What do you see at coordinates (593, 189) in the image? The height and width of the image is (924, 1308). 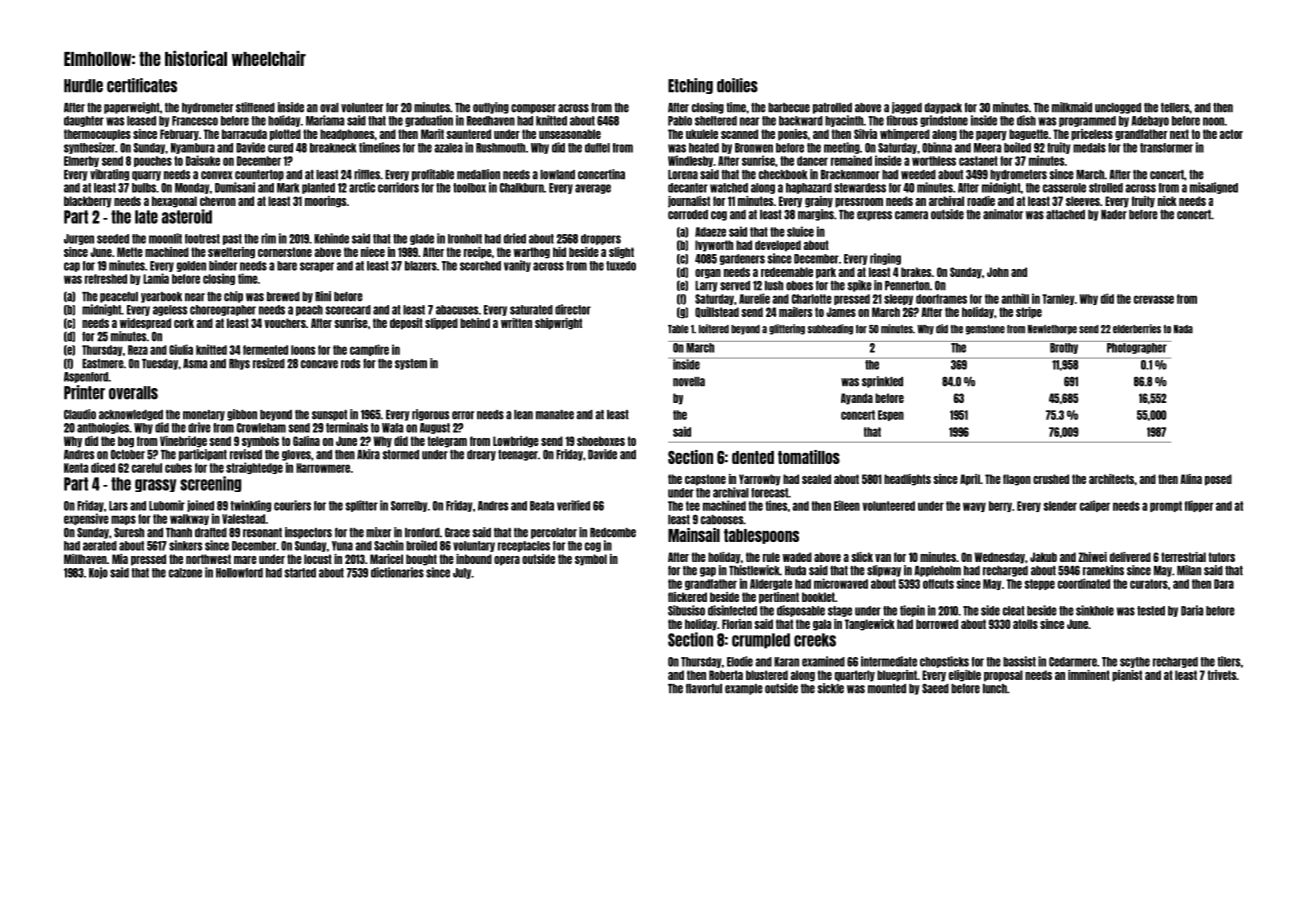 I see `average` at bounding box center [593, 189].
